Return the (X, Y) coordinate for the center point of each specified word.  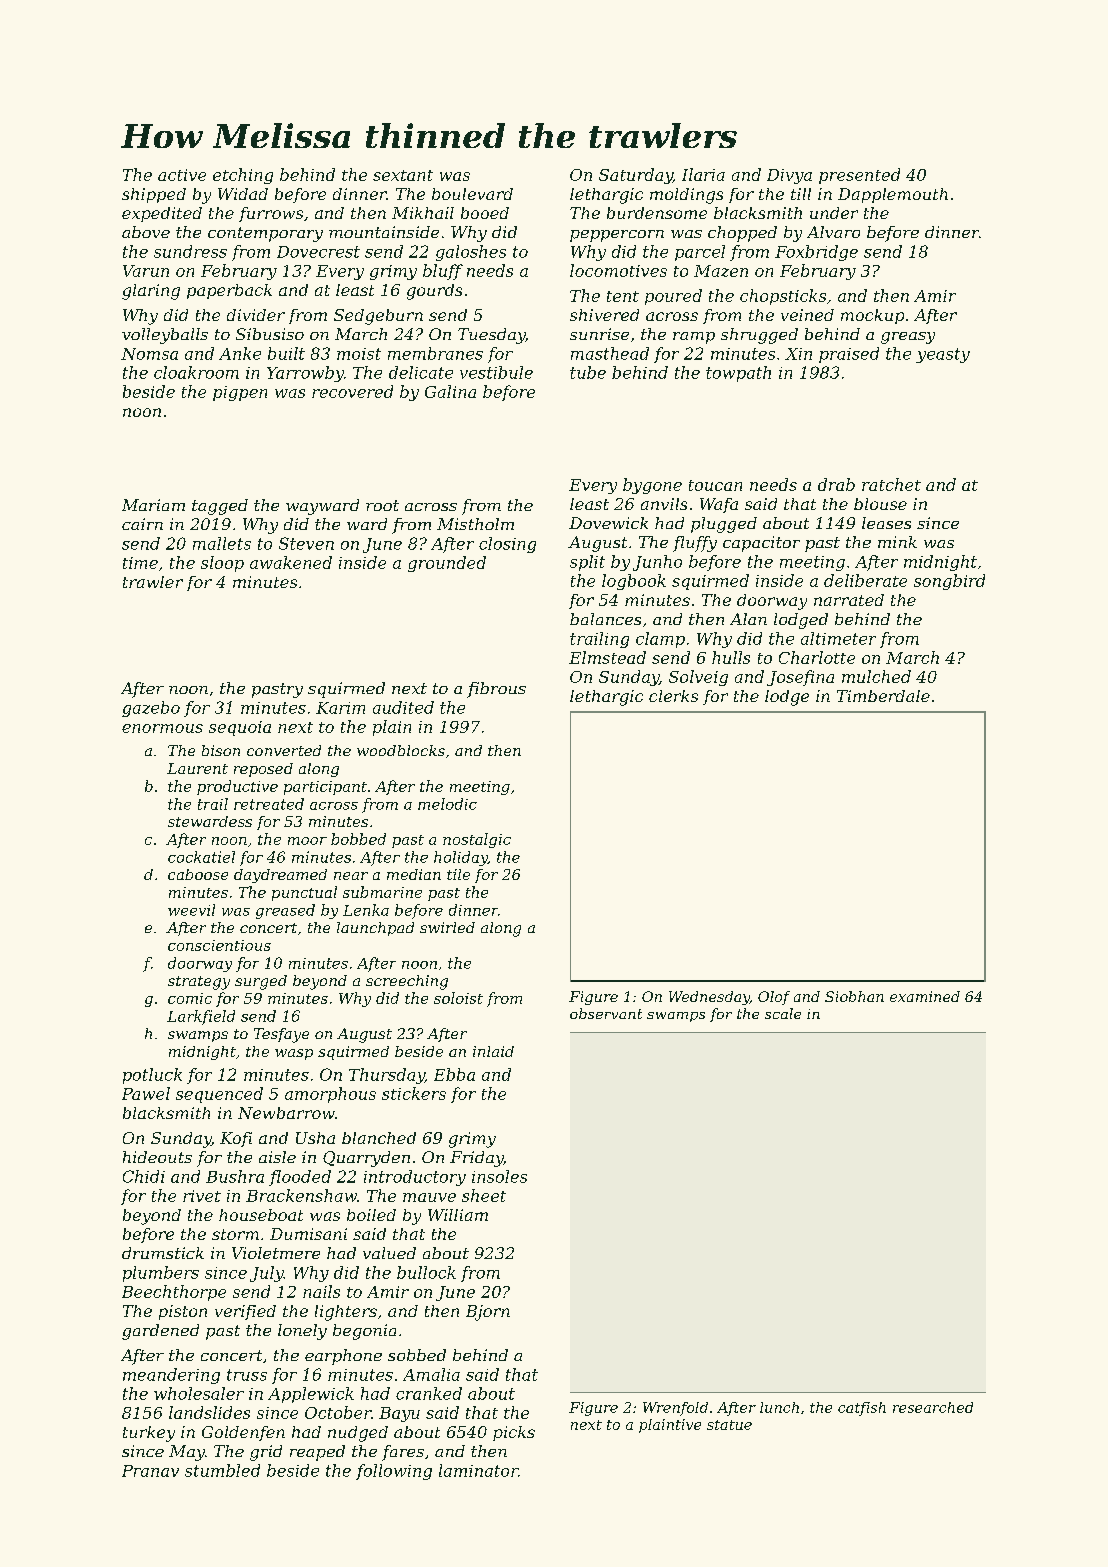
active (182, 175)
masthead (610, 353)
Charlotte (817, 657)
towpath (738, 374)
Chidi (144, 1176)
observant (606, 1013)
